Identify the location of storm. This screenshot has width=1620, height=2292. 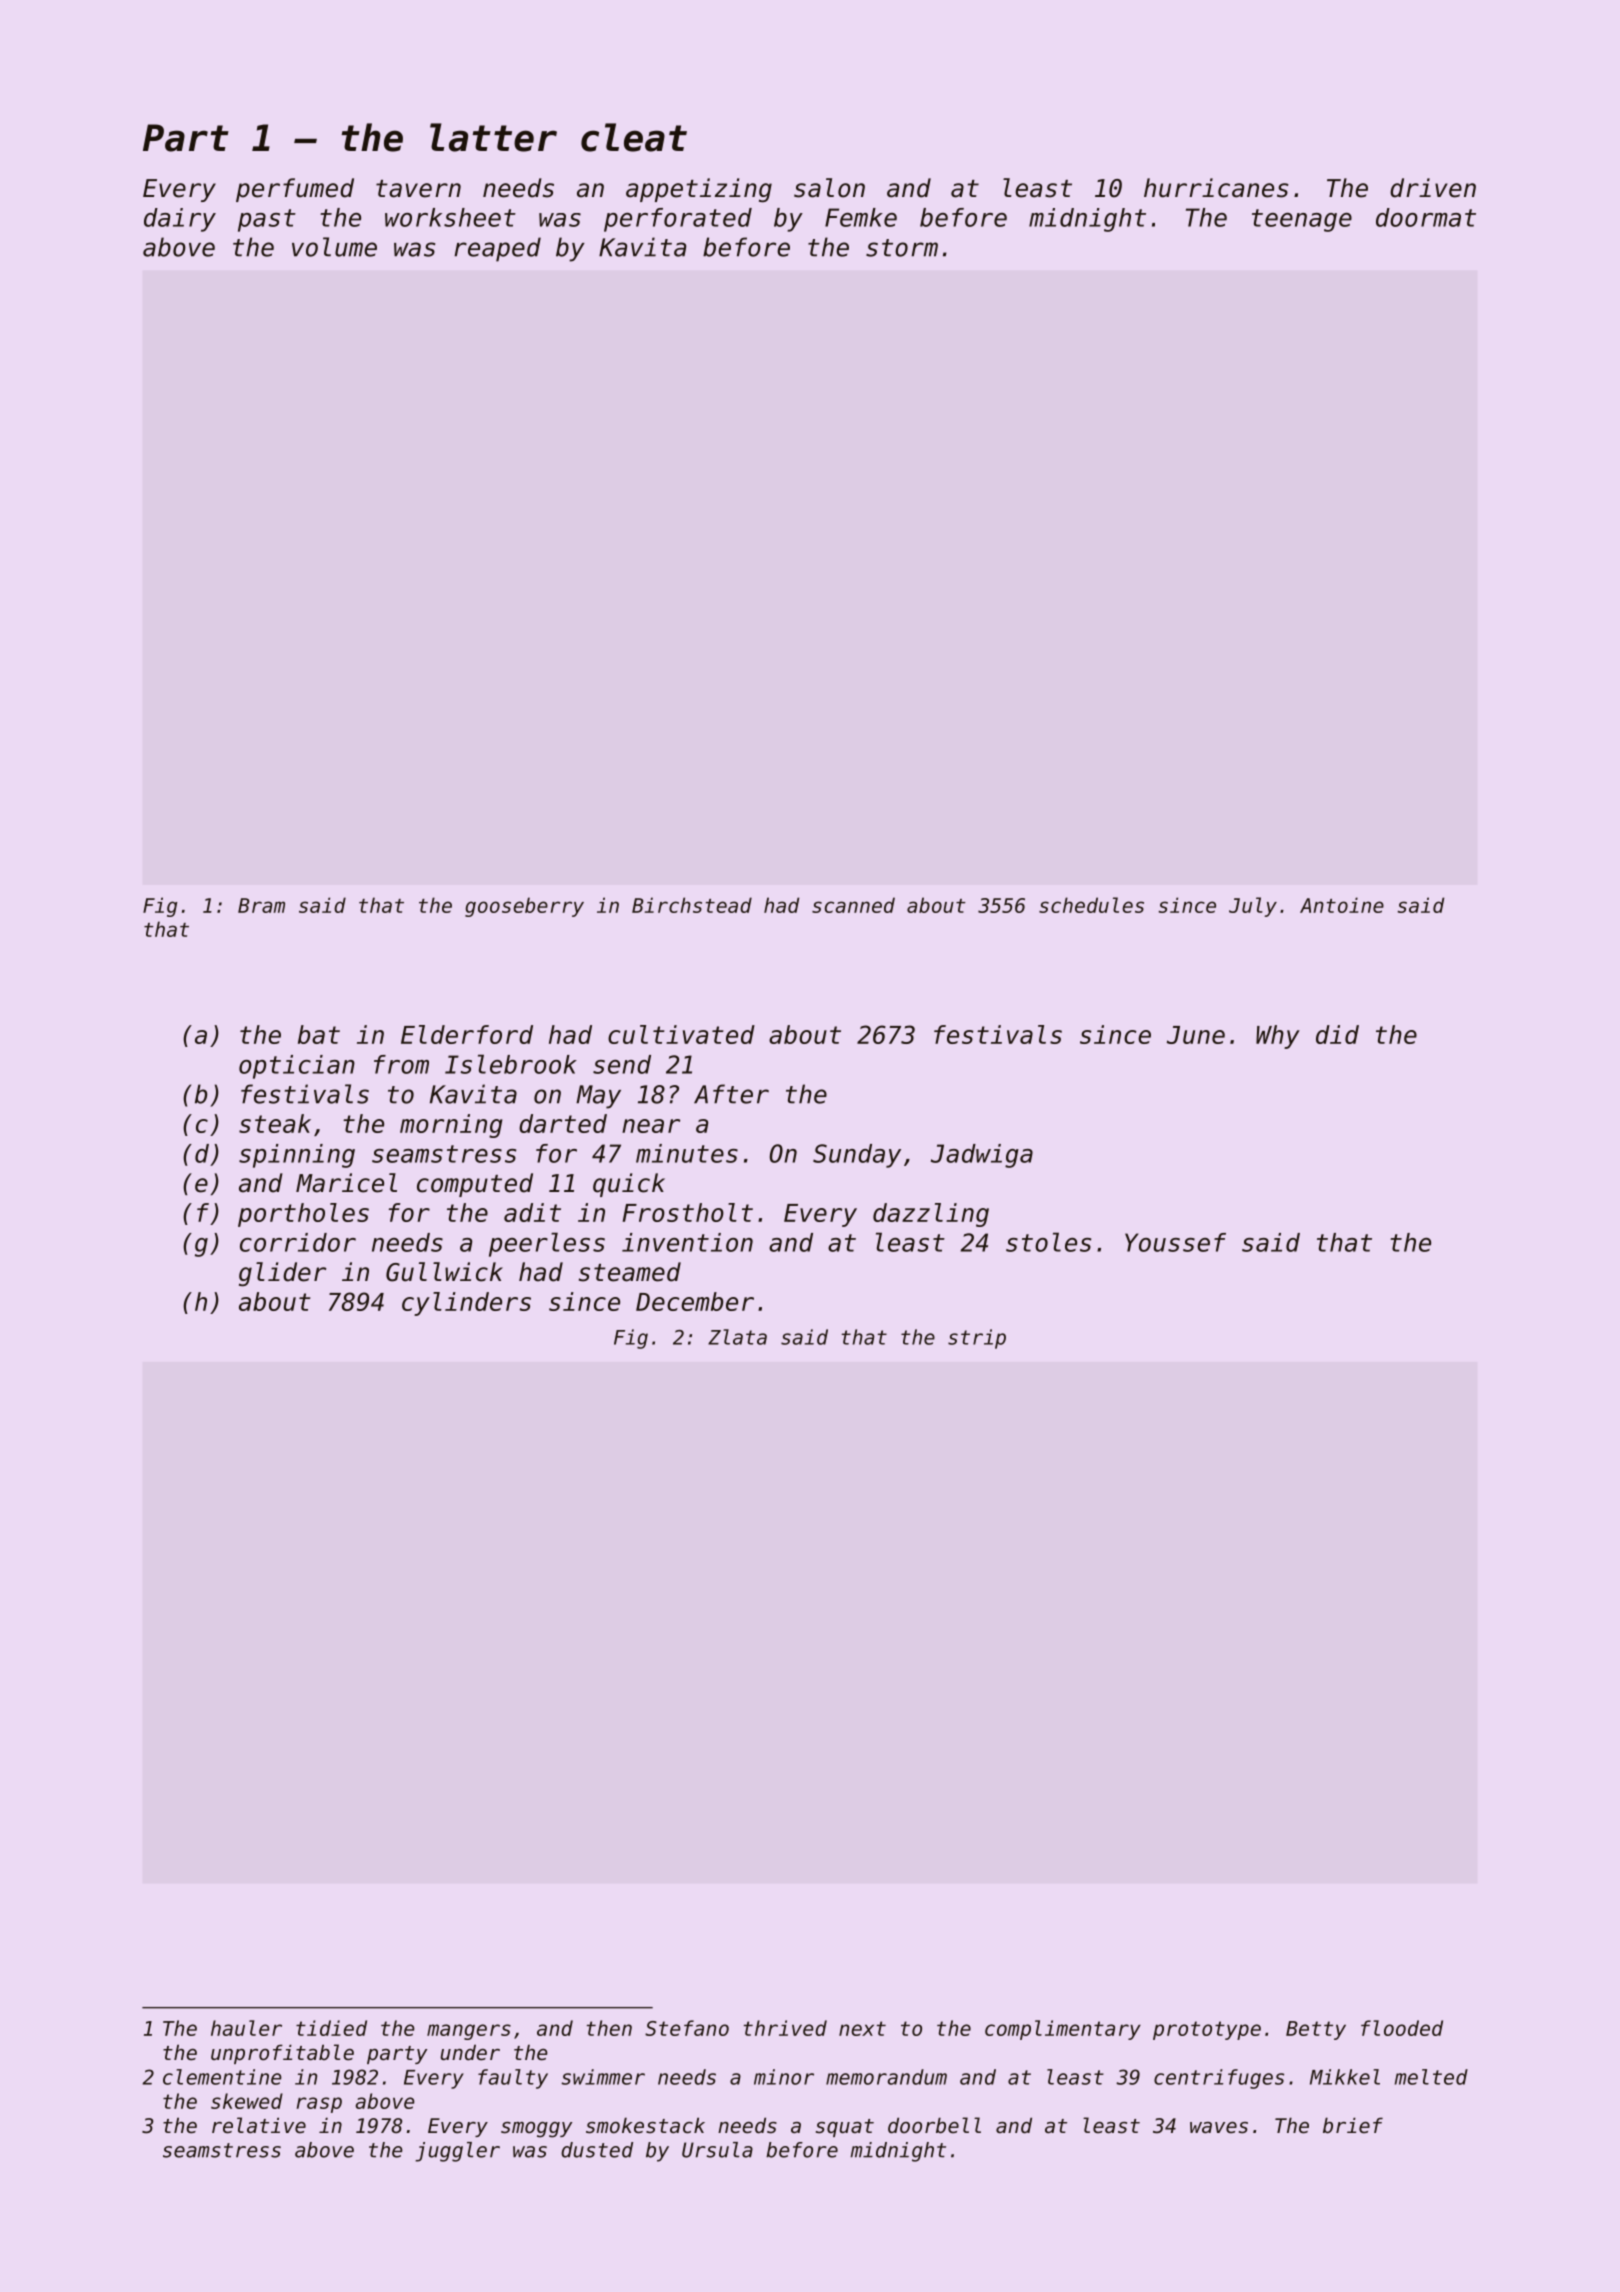
(902, 248).
